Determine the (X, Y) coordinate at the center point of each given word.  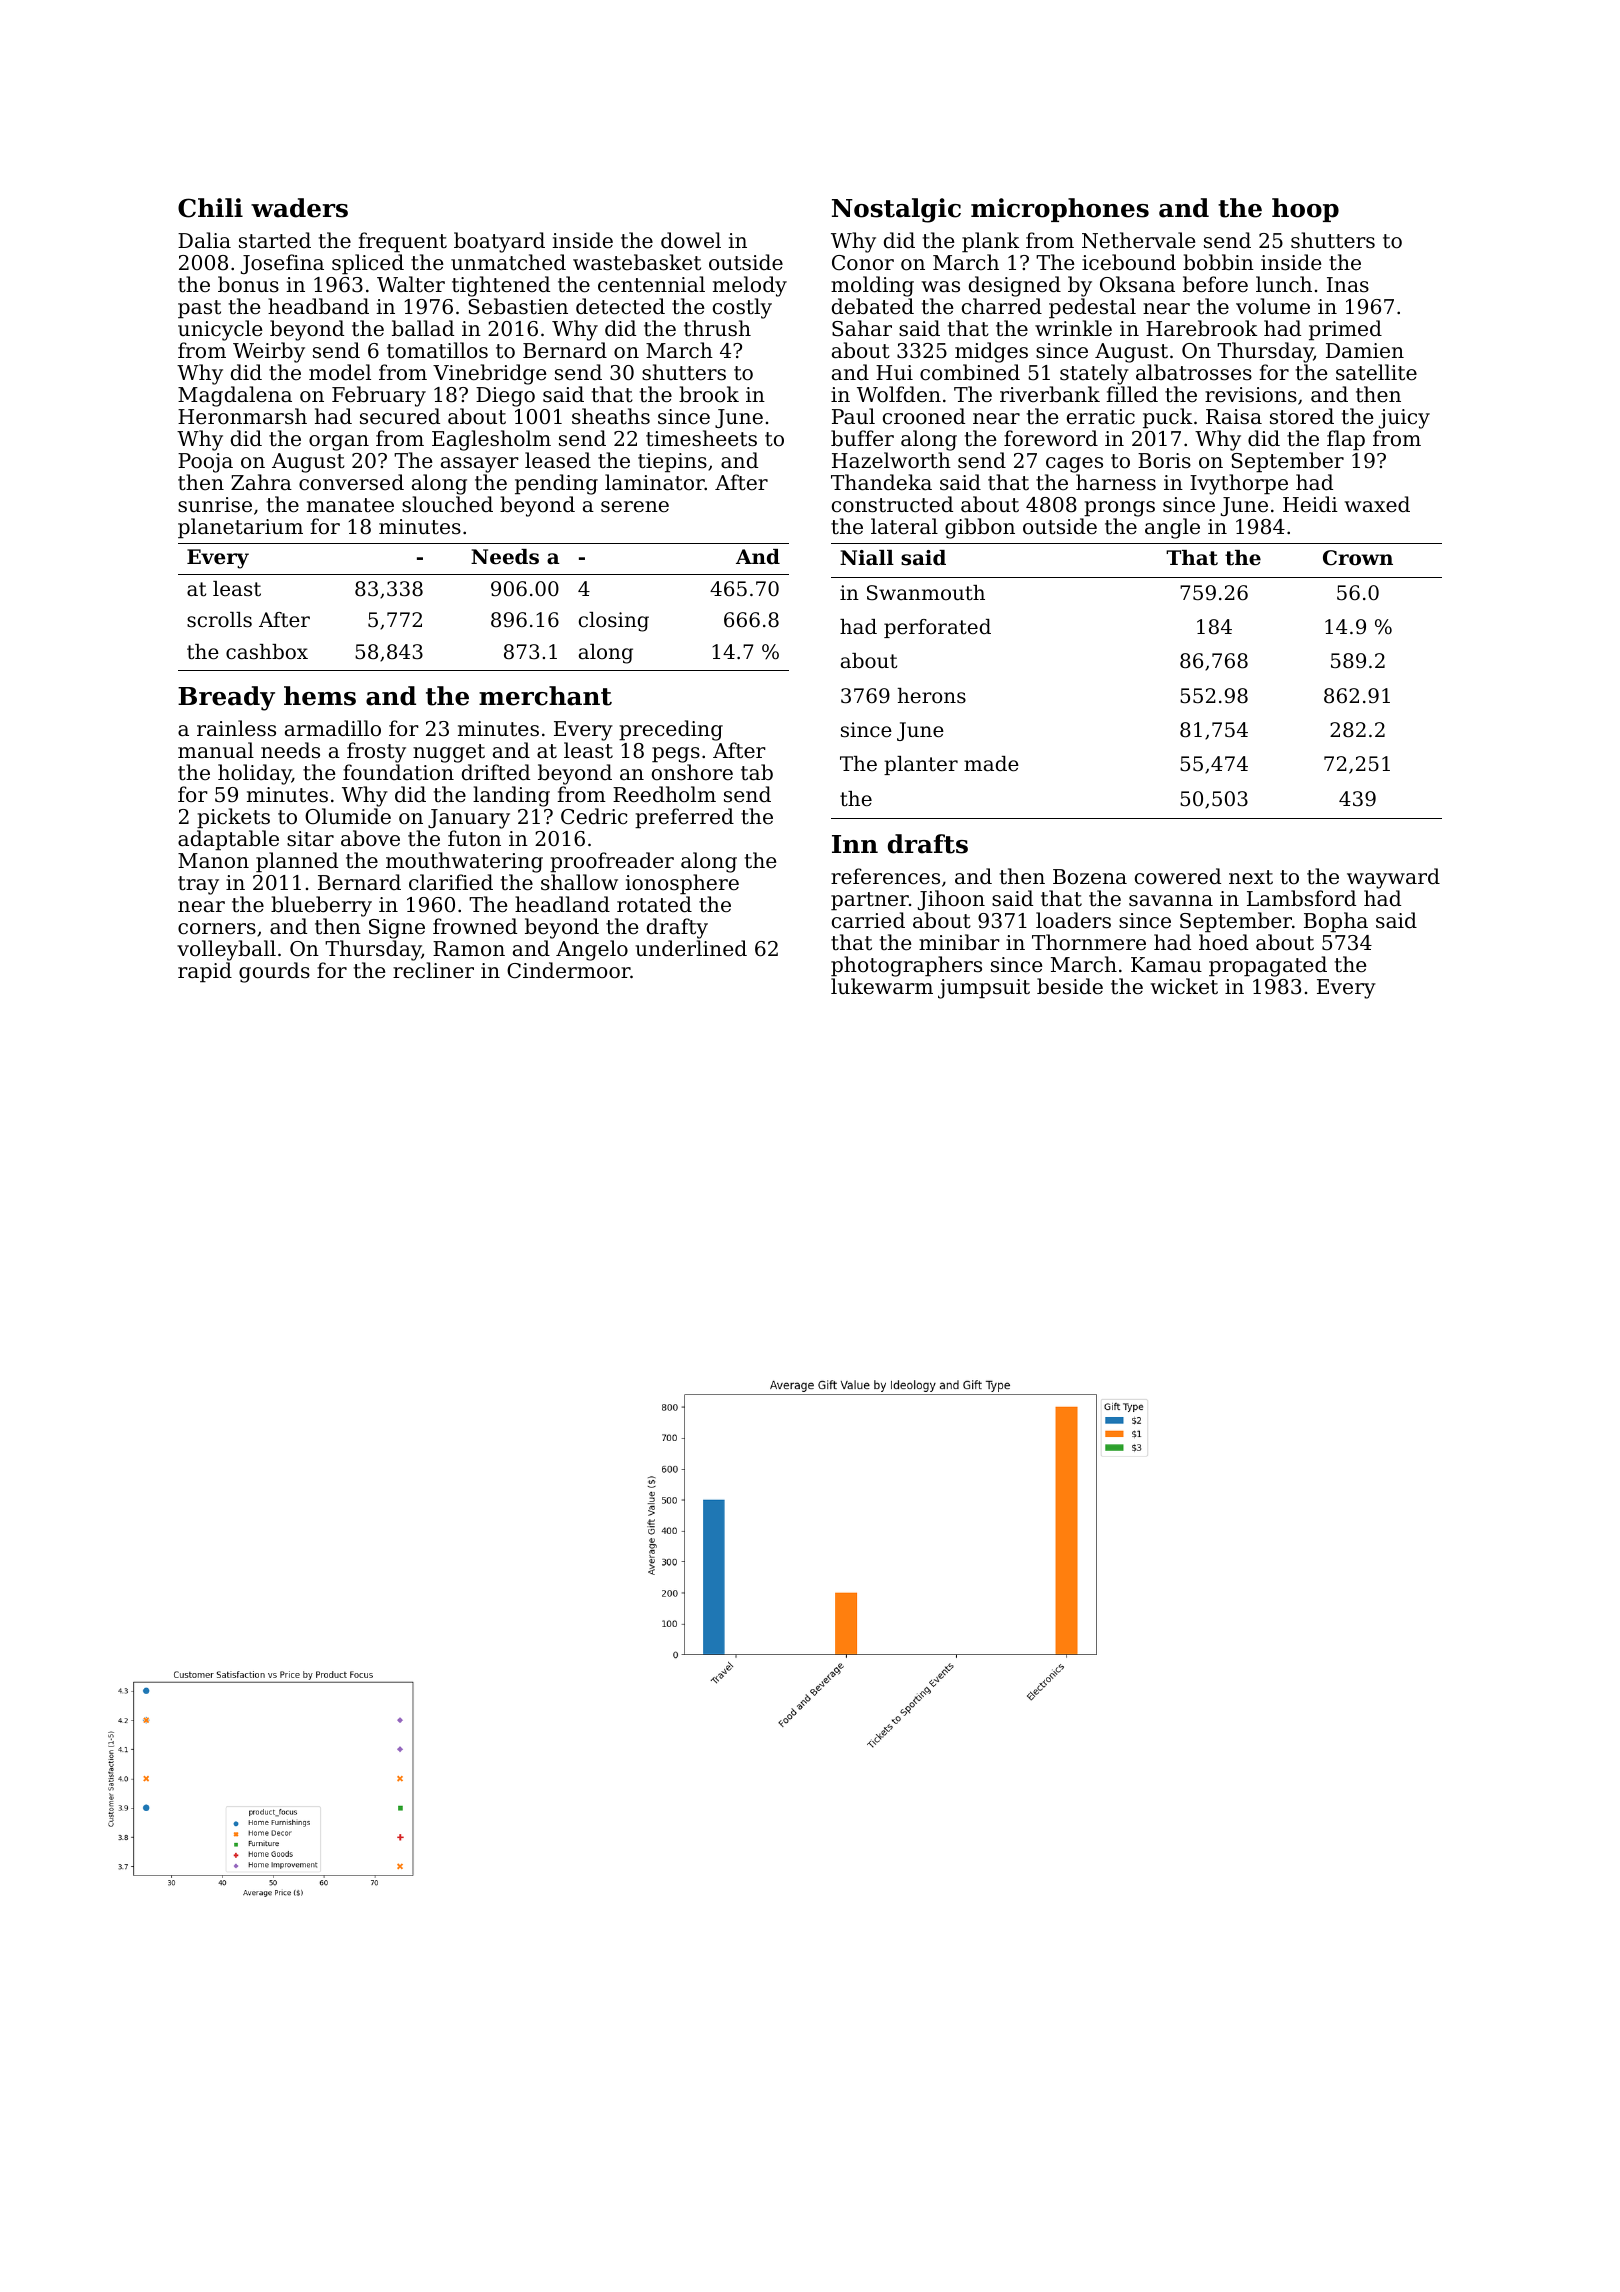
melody (750, 286)
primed (1345, 330)
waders (299, 208)
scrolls (219, 620)
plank (991, 242)
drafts (928, 844)
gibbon (980, 528)
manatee (350, 505)
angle (1172, 528)
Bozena (1090, 876)
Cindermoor (568, 970)
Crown (1358, 558)
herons (932, 696)
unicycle (220, 330)
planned (297, 862)
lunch (1284, 284)
